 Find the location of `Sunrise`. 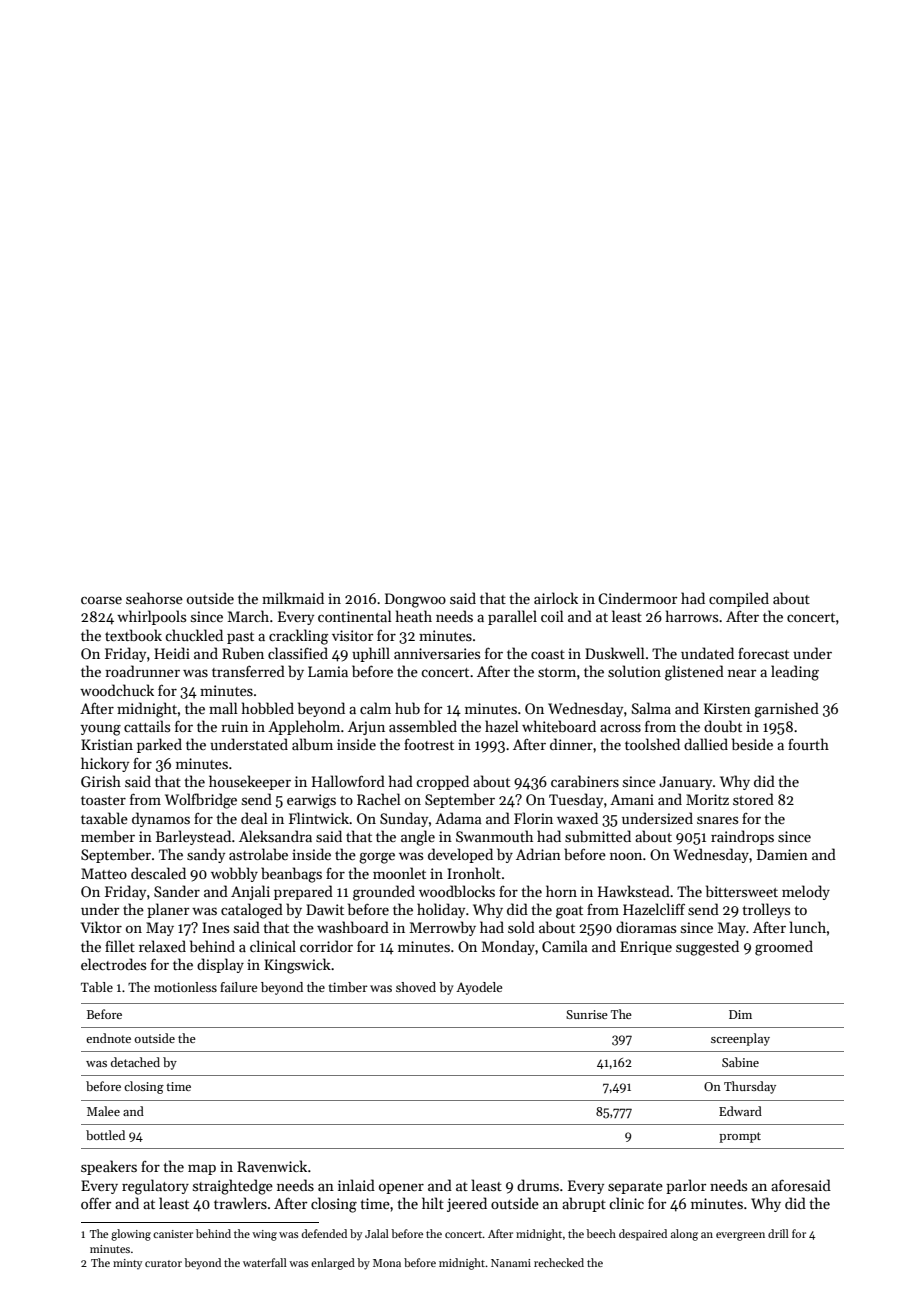

Sunrise is located at coordinates (587, 1014).
